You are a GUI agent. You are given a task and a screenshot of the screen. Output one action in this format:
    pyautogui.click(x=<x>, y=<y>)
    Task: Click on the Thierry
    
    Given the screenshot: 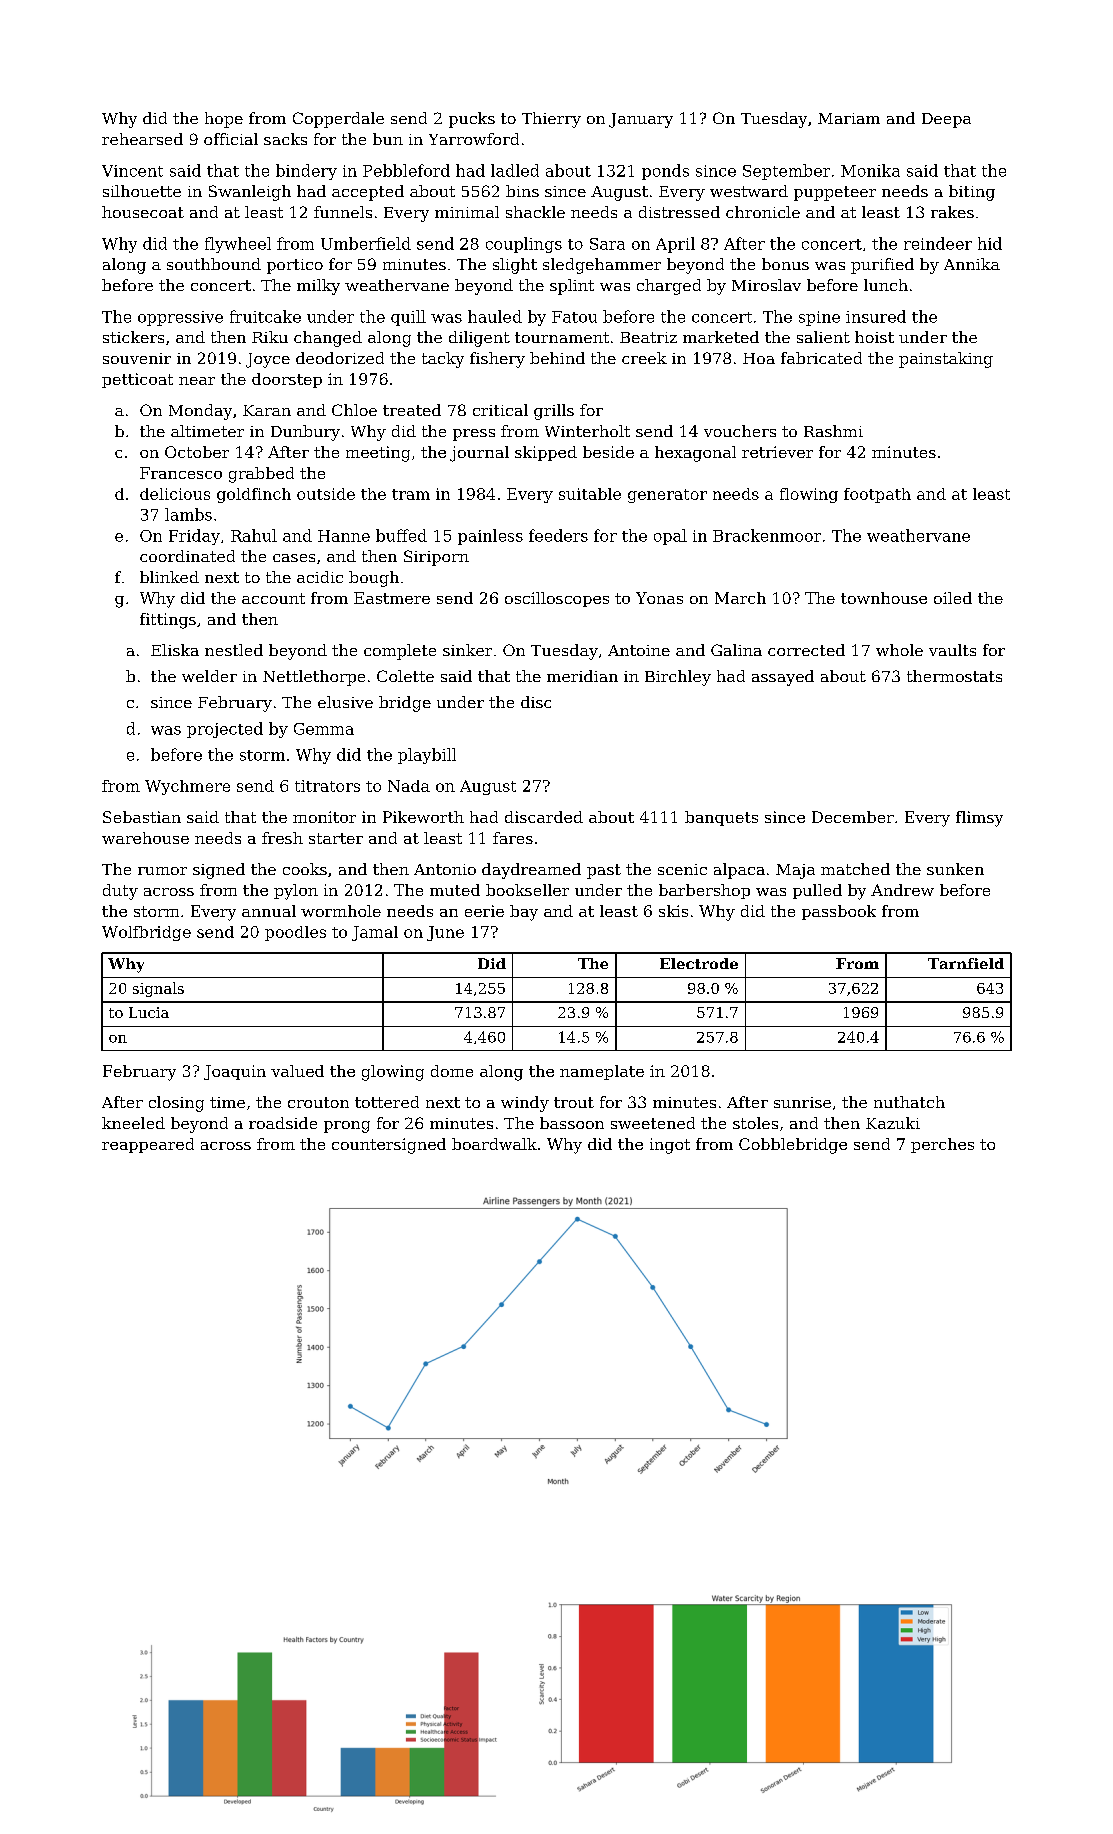 What is the action you would take?
    pyautogui.click(x=551, y=120)
